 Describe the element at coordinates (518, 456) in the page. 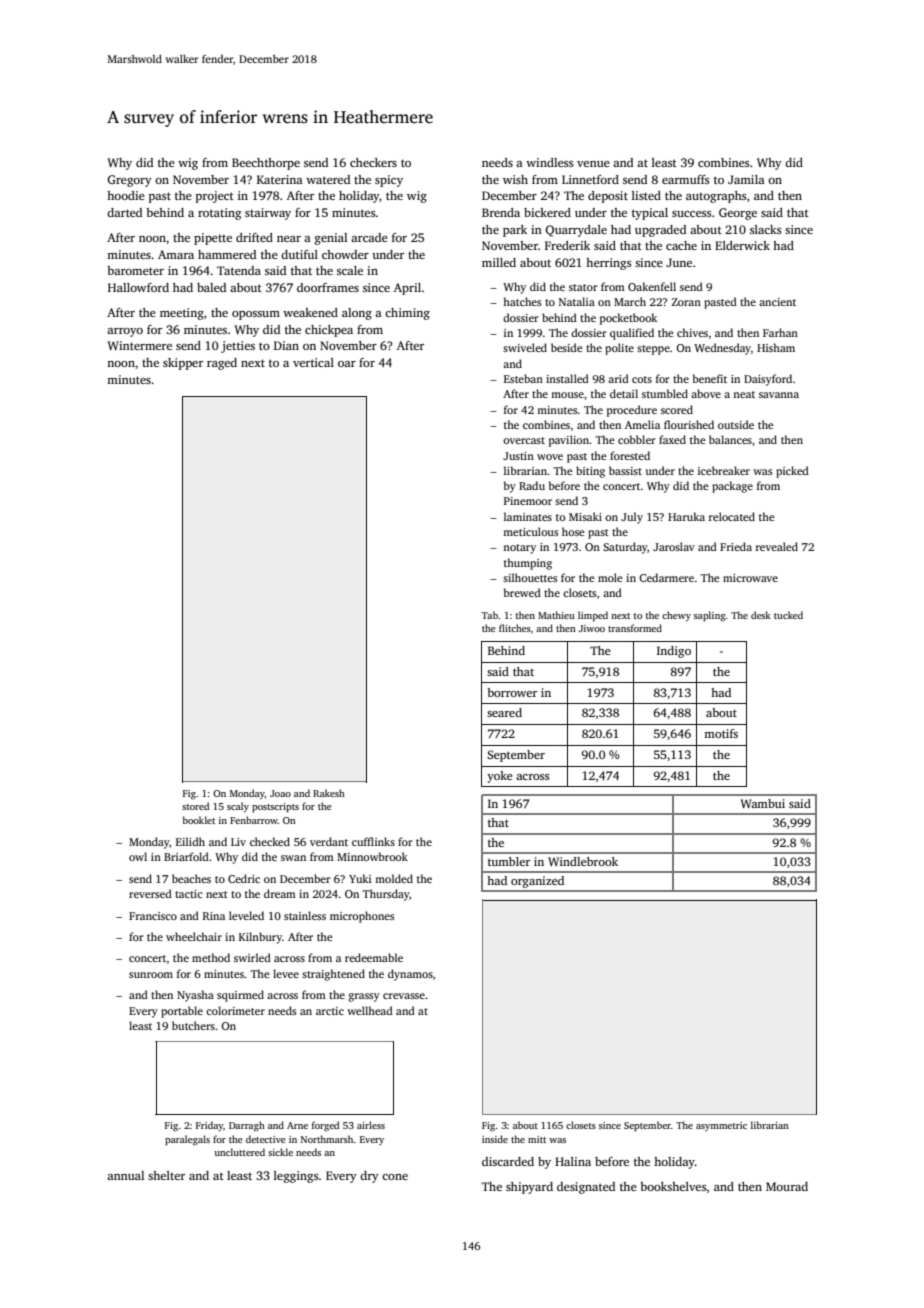

I see `Justin` at that location.
